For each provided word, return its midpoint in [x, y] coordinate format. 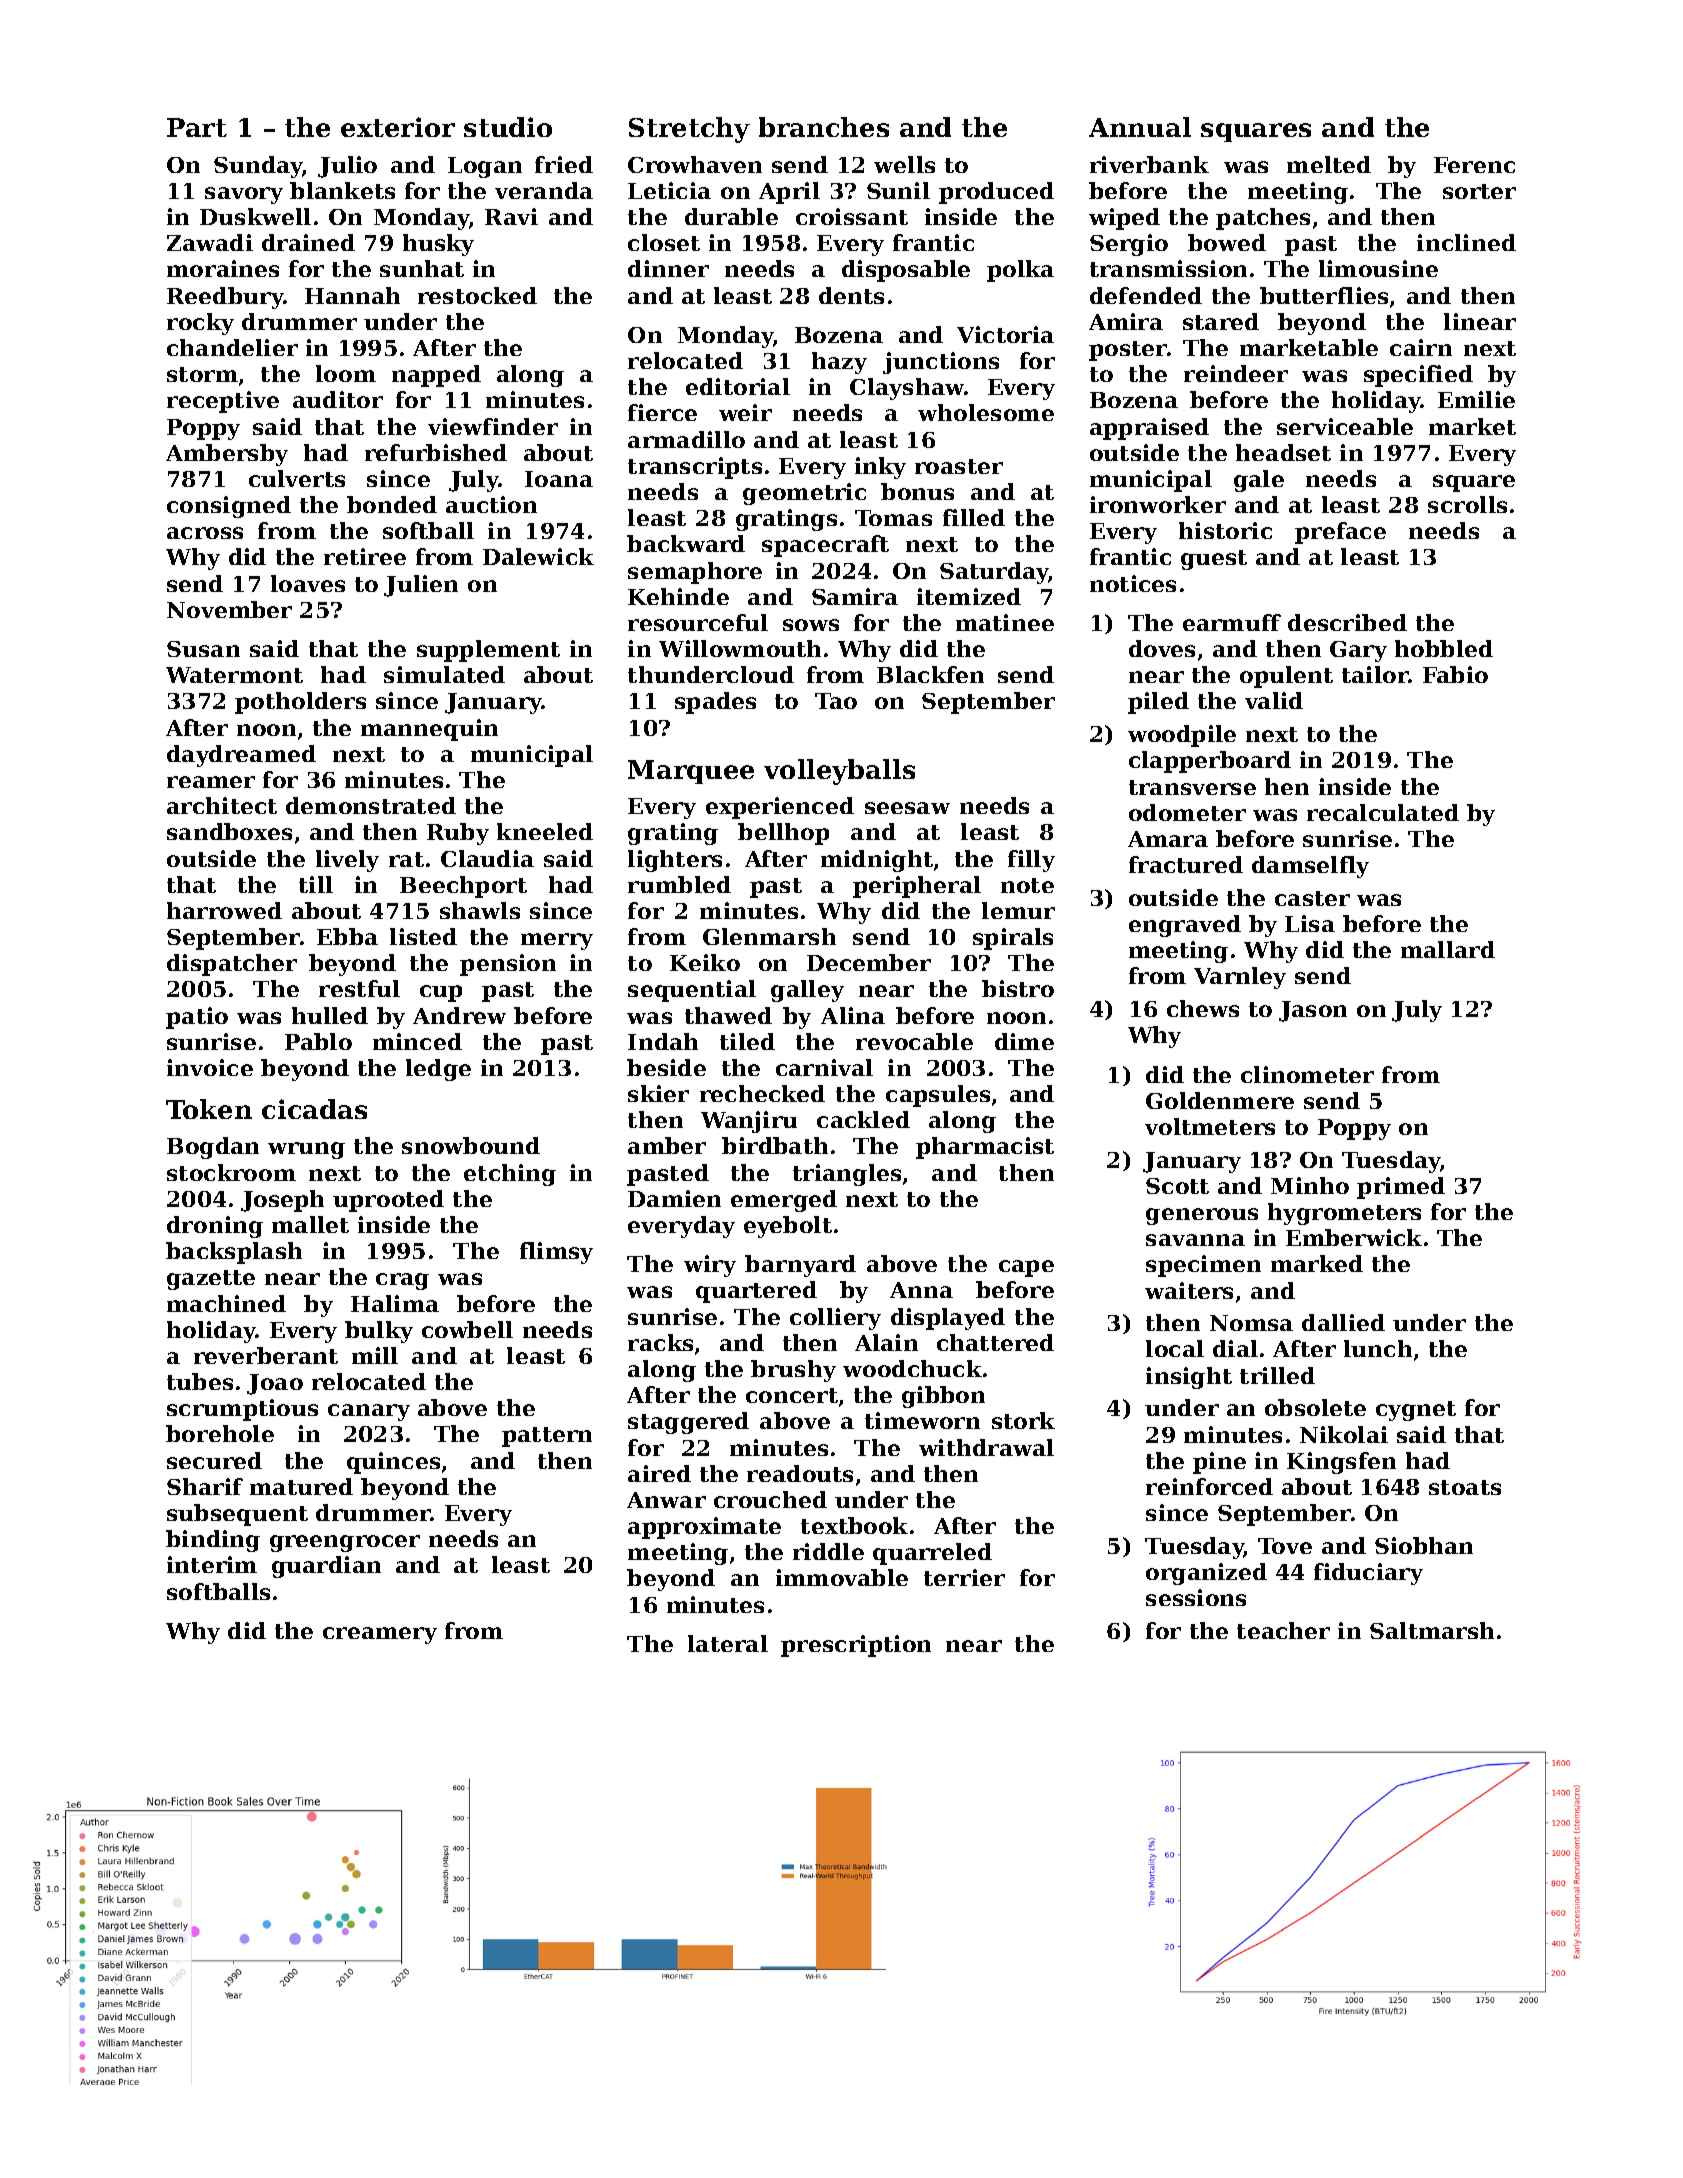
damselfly [1310, 867]
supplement [488, 651]
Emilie [1476, 399]
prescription [856, 1646]
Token [209, 1109]
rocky [200, 324]
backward [686, 543]
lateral [728, 1643]
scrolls [1467, 504]
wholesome [986, 412]
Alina [853, 1015]
